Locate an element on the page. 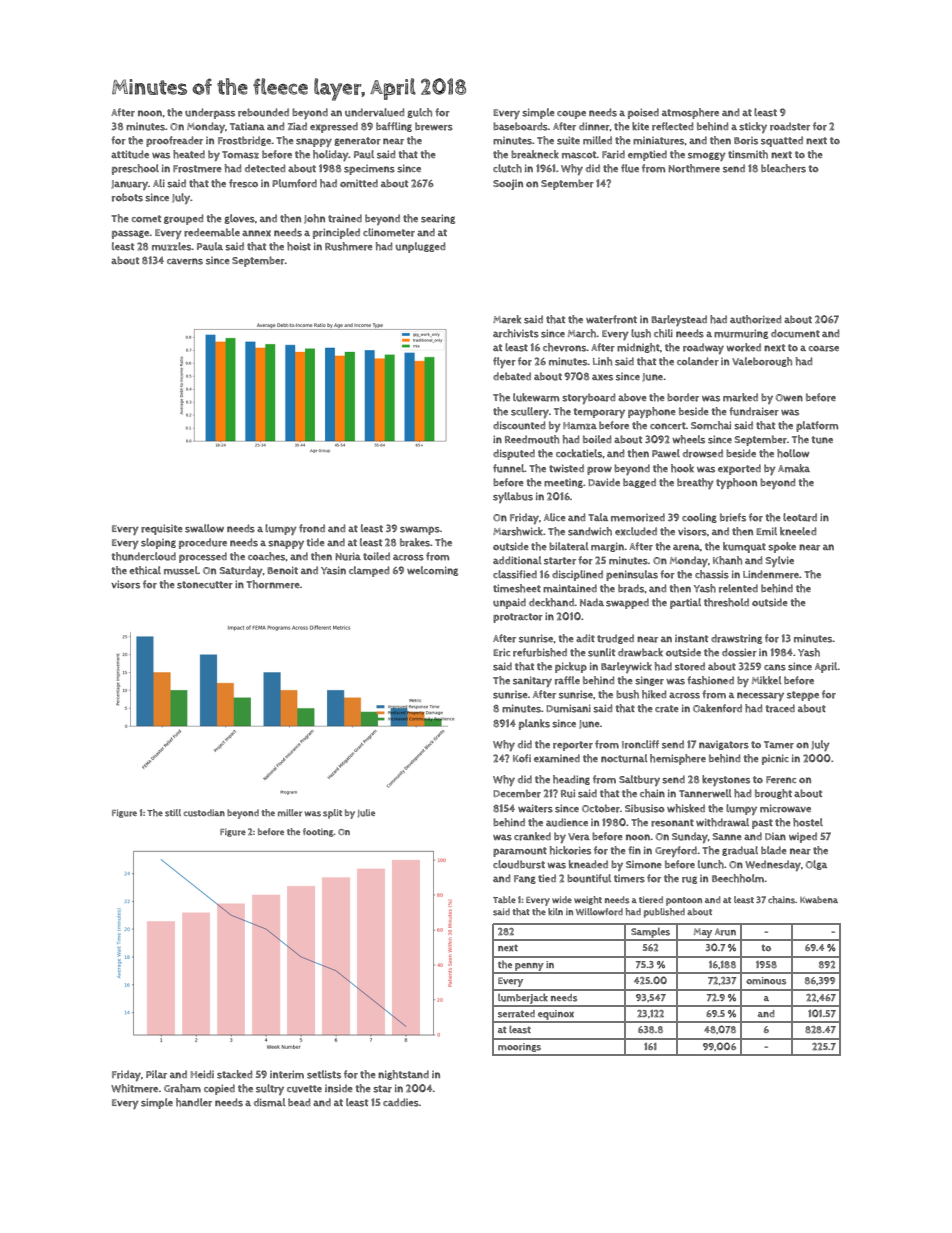  muzzles is located at coordinates (172, 246).
